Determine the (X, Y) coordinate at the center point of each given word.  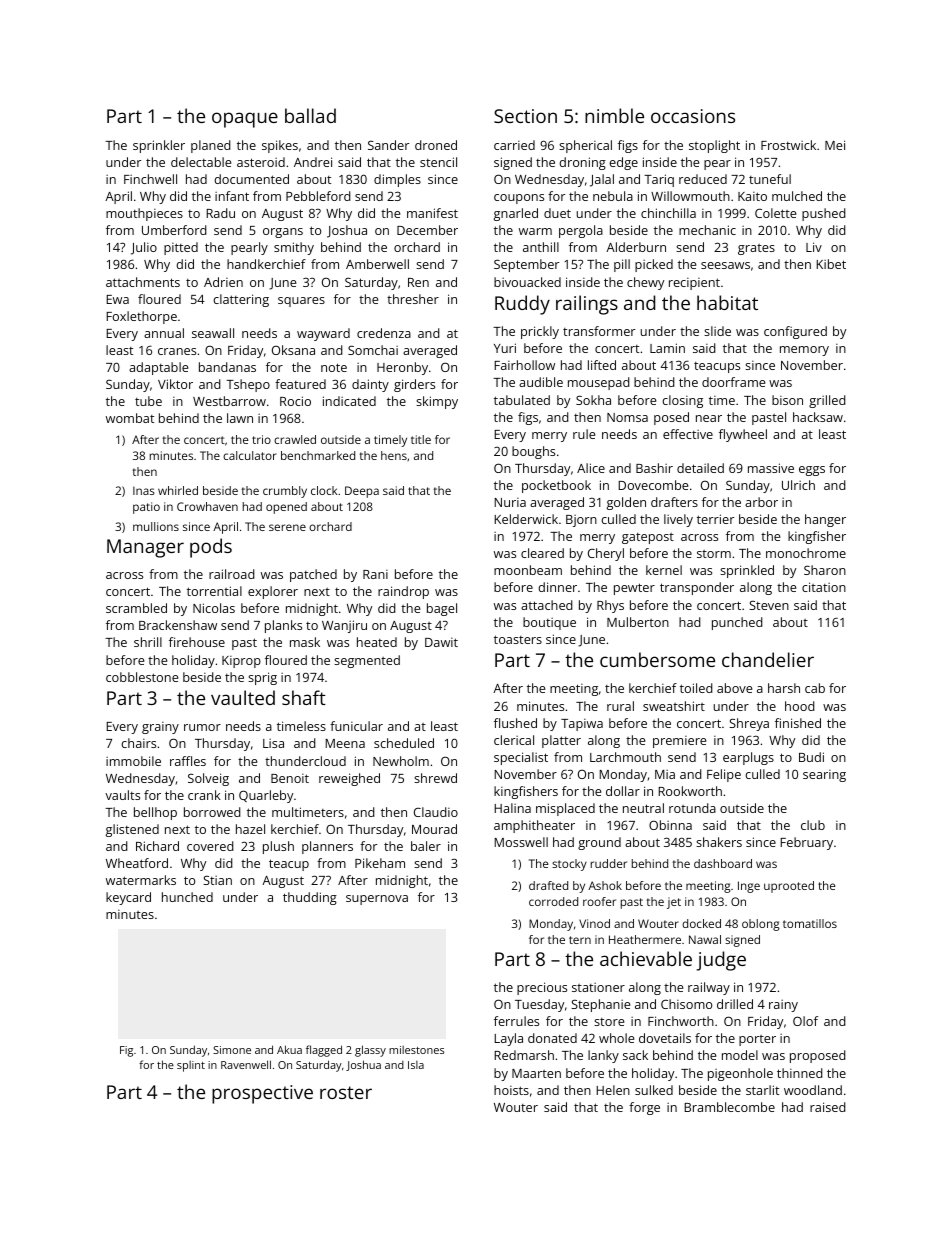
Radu (220, 213)
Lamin (667, 348)
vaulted (243, 697)
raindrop (403, 592)
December (427, 230)
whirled (178, 490)
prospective (262, 1094)
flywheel (743, 435)
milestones (416, 1050)
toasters (518, 639)
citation (824, 587)
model (740, 1055)
